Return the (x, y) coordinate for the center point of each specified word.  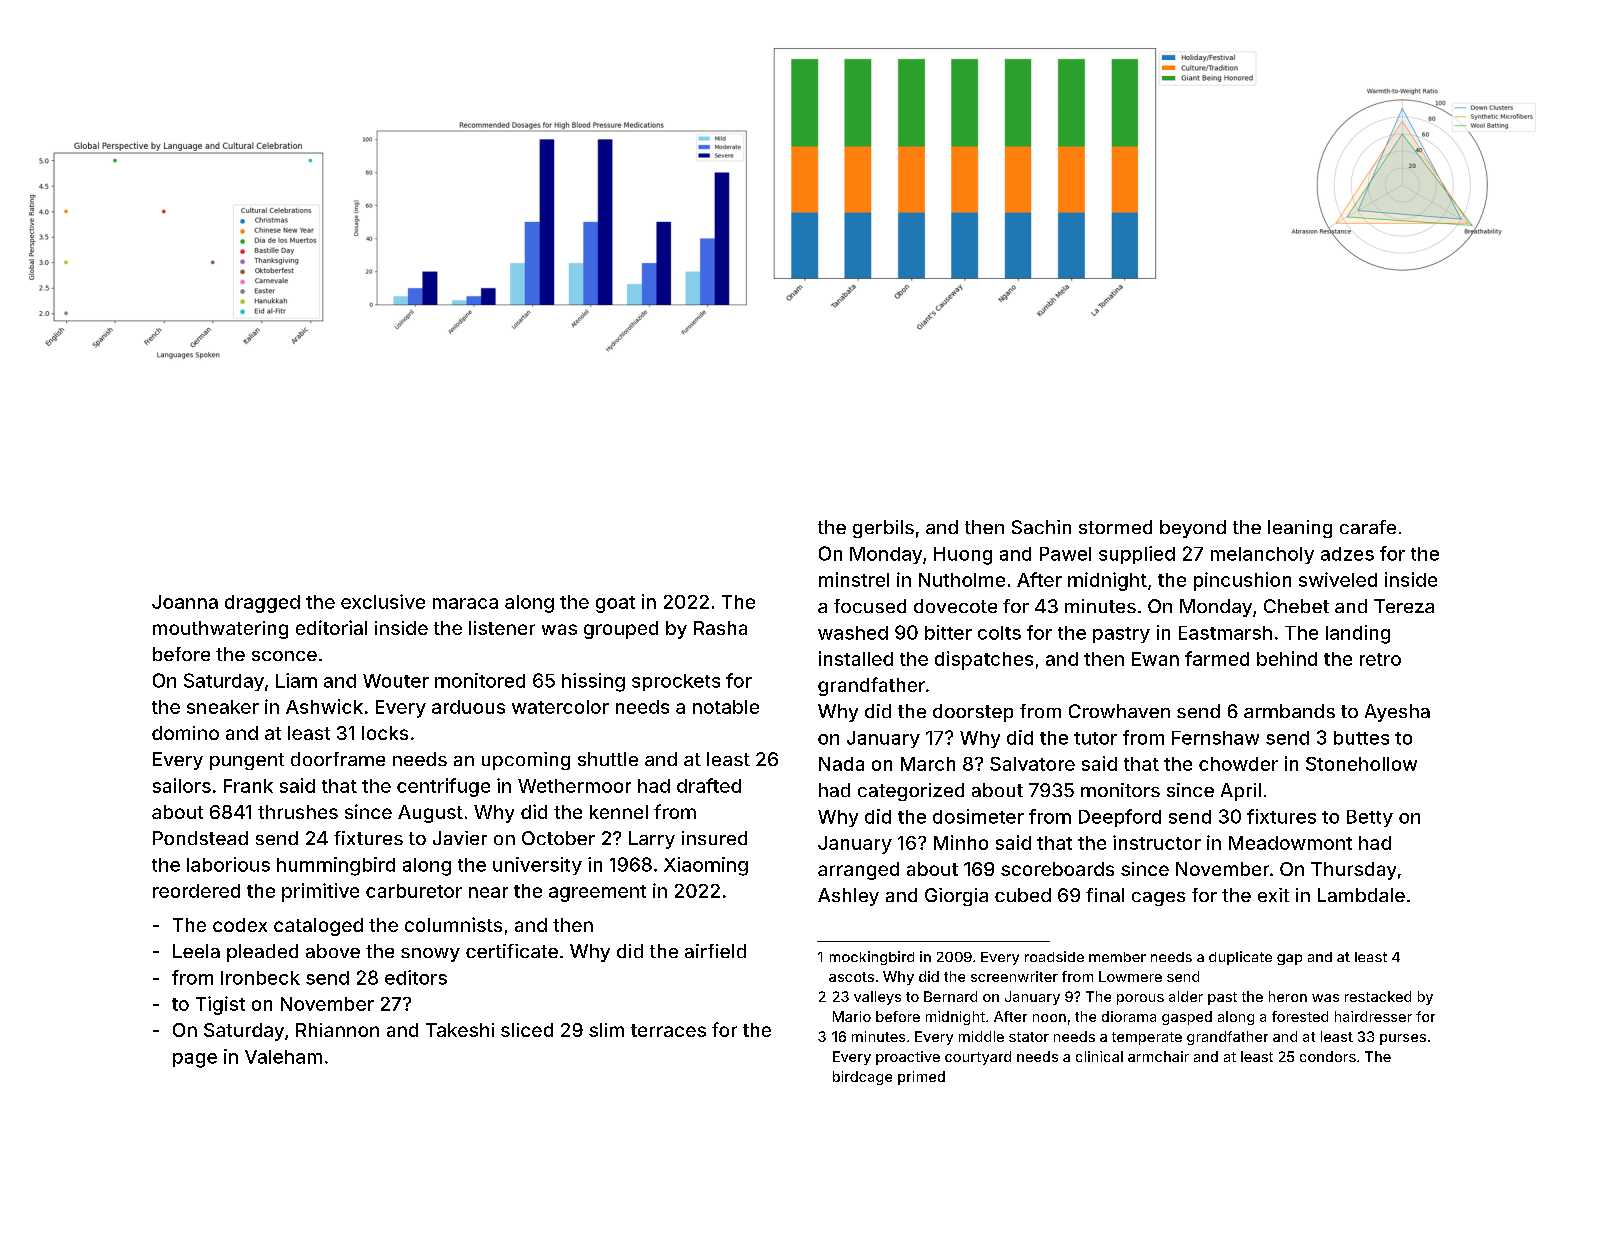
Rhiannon (337, 1030)
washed (853, 633)
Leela (196, 951)
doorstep (973, 713)
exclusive (383, 601)
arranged (858, 871)
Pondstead (200, 838)
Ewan (1155, 659)
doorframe (338, 759)
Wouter (396, 681)
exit (1273, 895)
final (1105, 895)
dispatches (984, 660)
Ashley (848, 897)
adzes (1347, 554)
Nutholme (962, 580)
